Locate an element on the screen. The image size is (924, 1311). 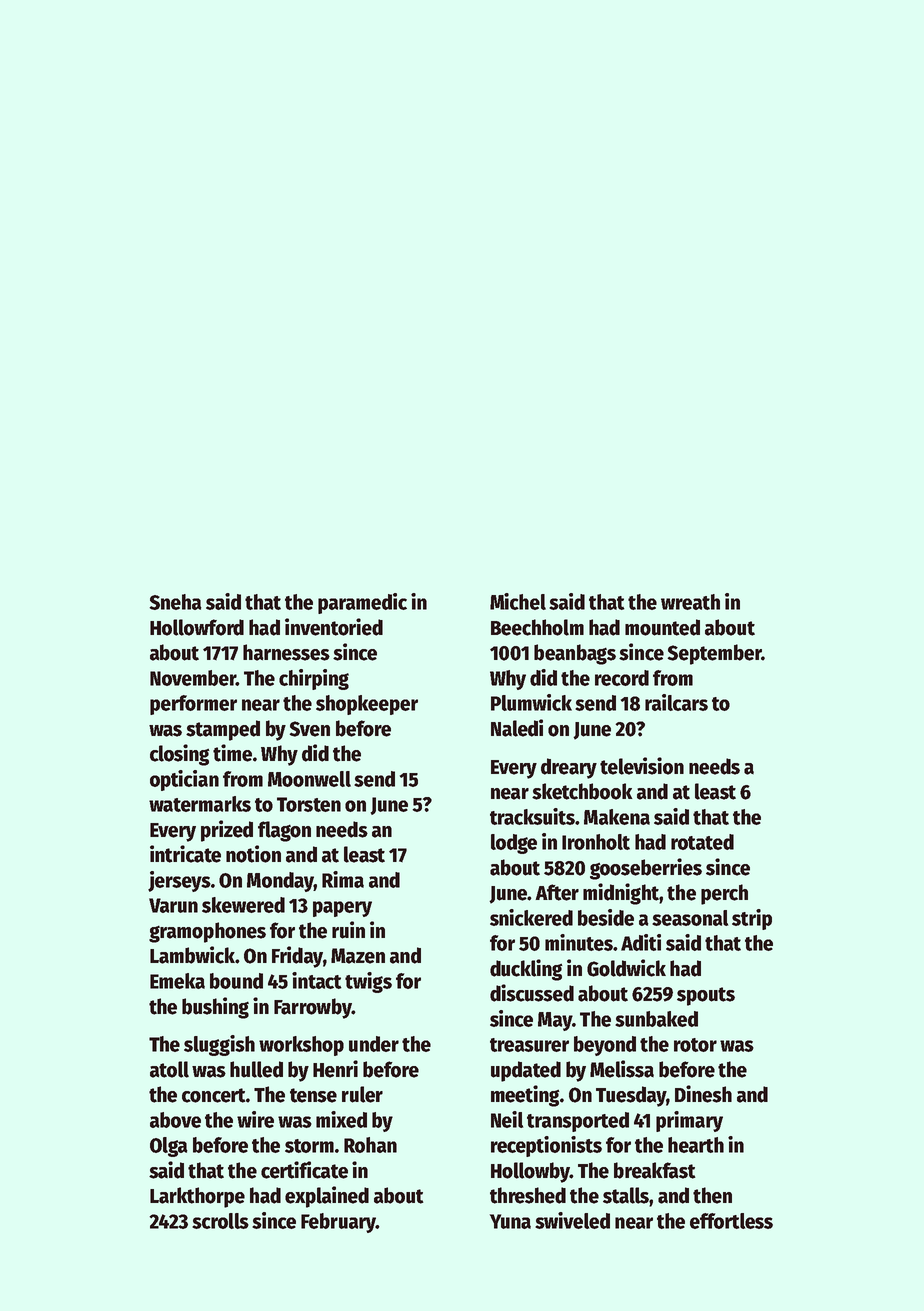
gramophones is located at coordinates (207, 932).
